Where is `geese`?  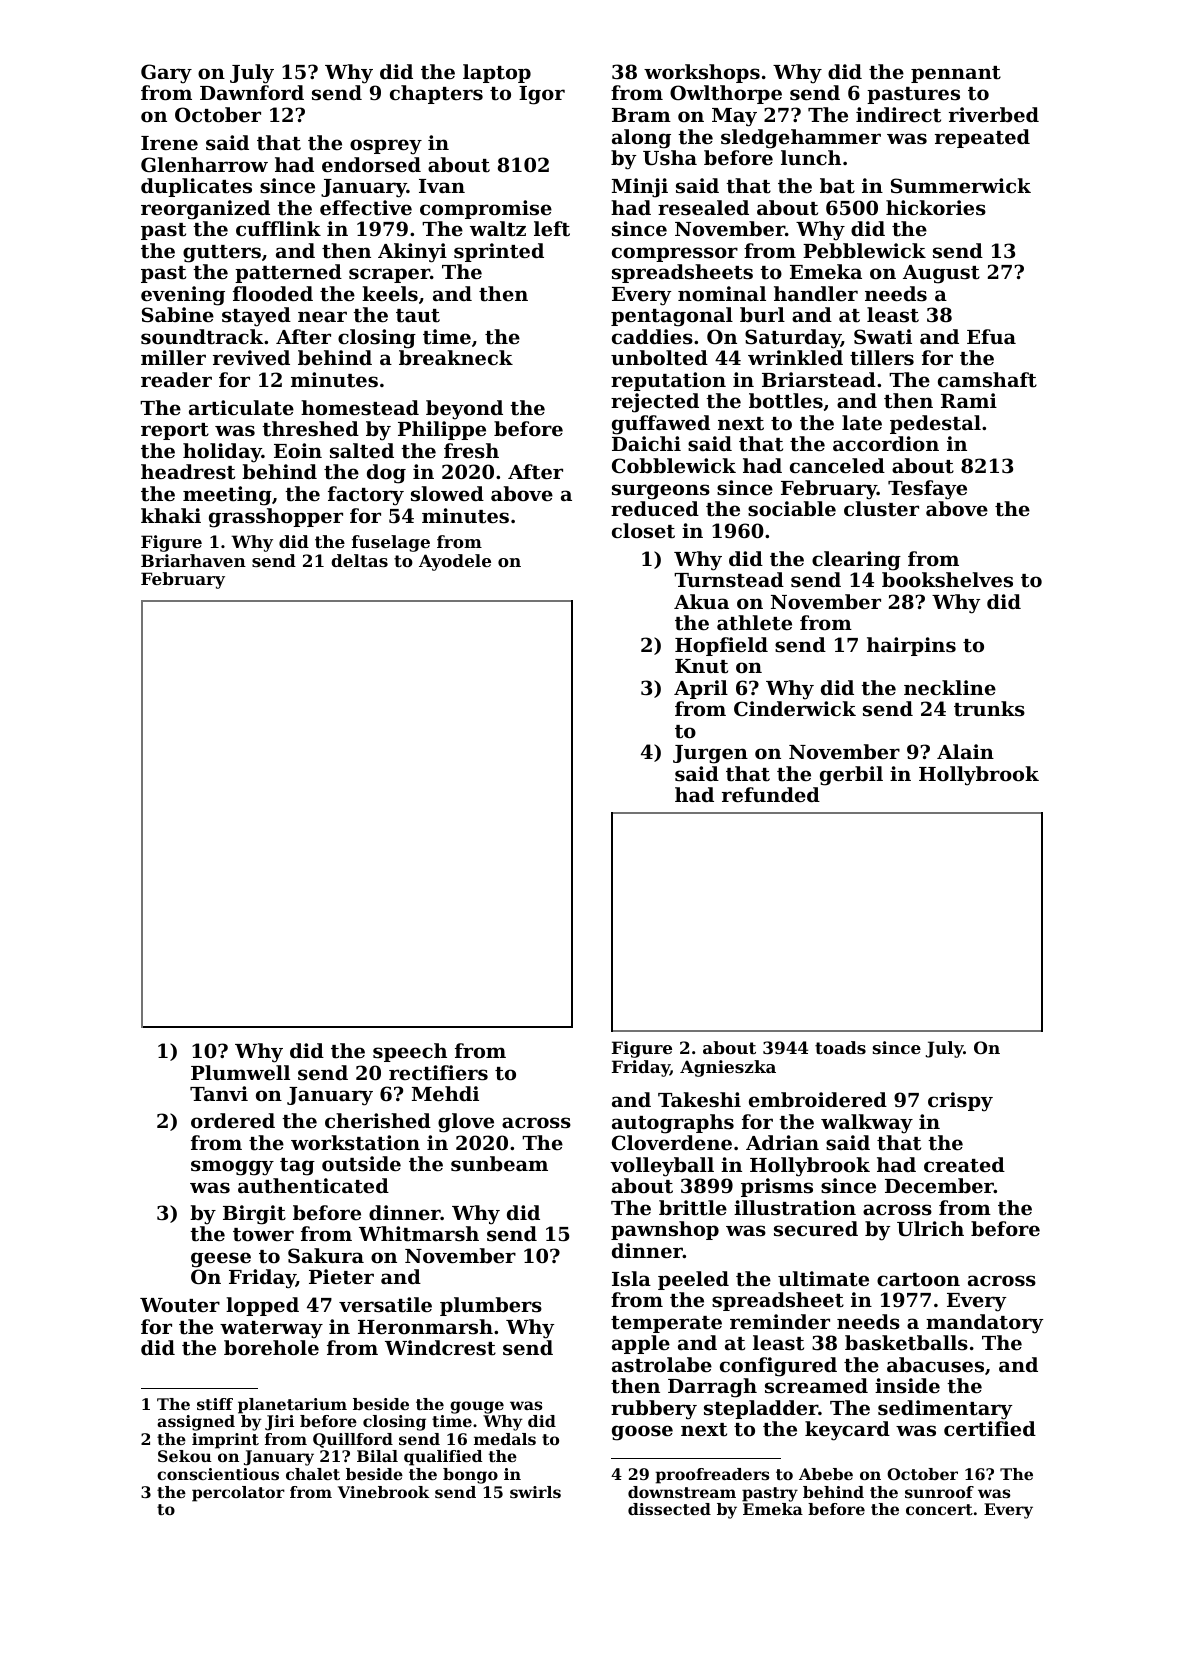 geese is located at coordinates (221, 1260).
